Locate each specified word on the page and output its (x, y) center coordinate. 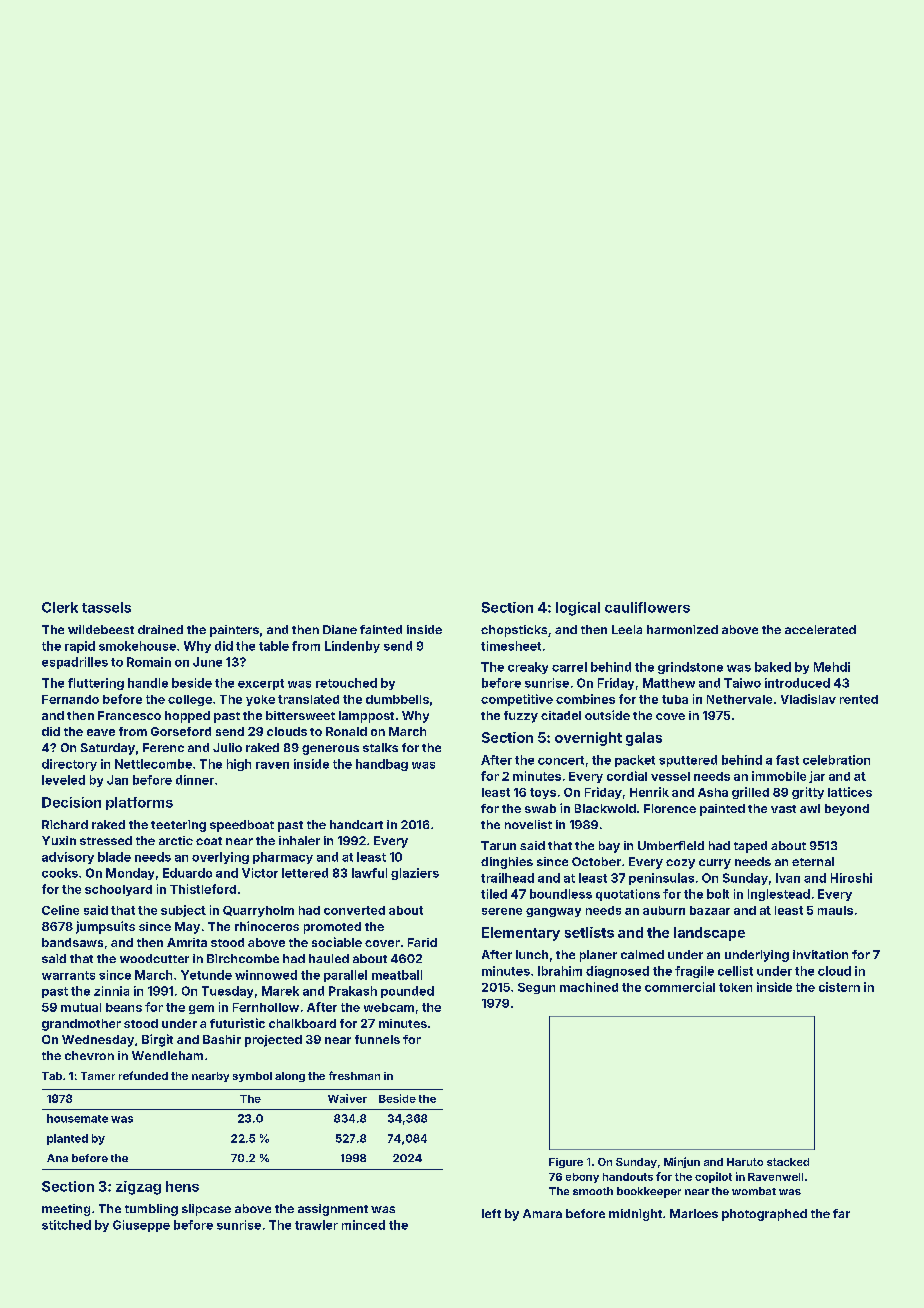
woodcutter (154, 958)
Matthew (669, 683)
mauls (835, 910)
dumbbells (397, 699)
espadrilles (75, 663)
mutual (81, 1007)
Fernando (70, 699)
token (735, 987)
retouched (346, 683)
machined (589, 987)
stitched (66, 1225)
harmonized (682, 629)
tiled (494, 894)
